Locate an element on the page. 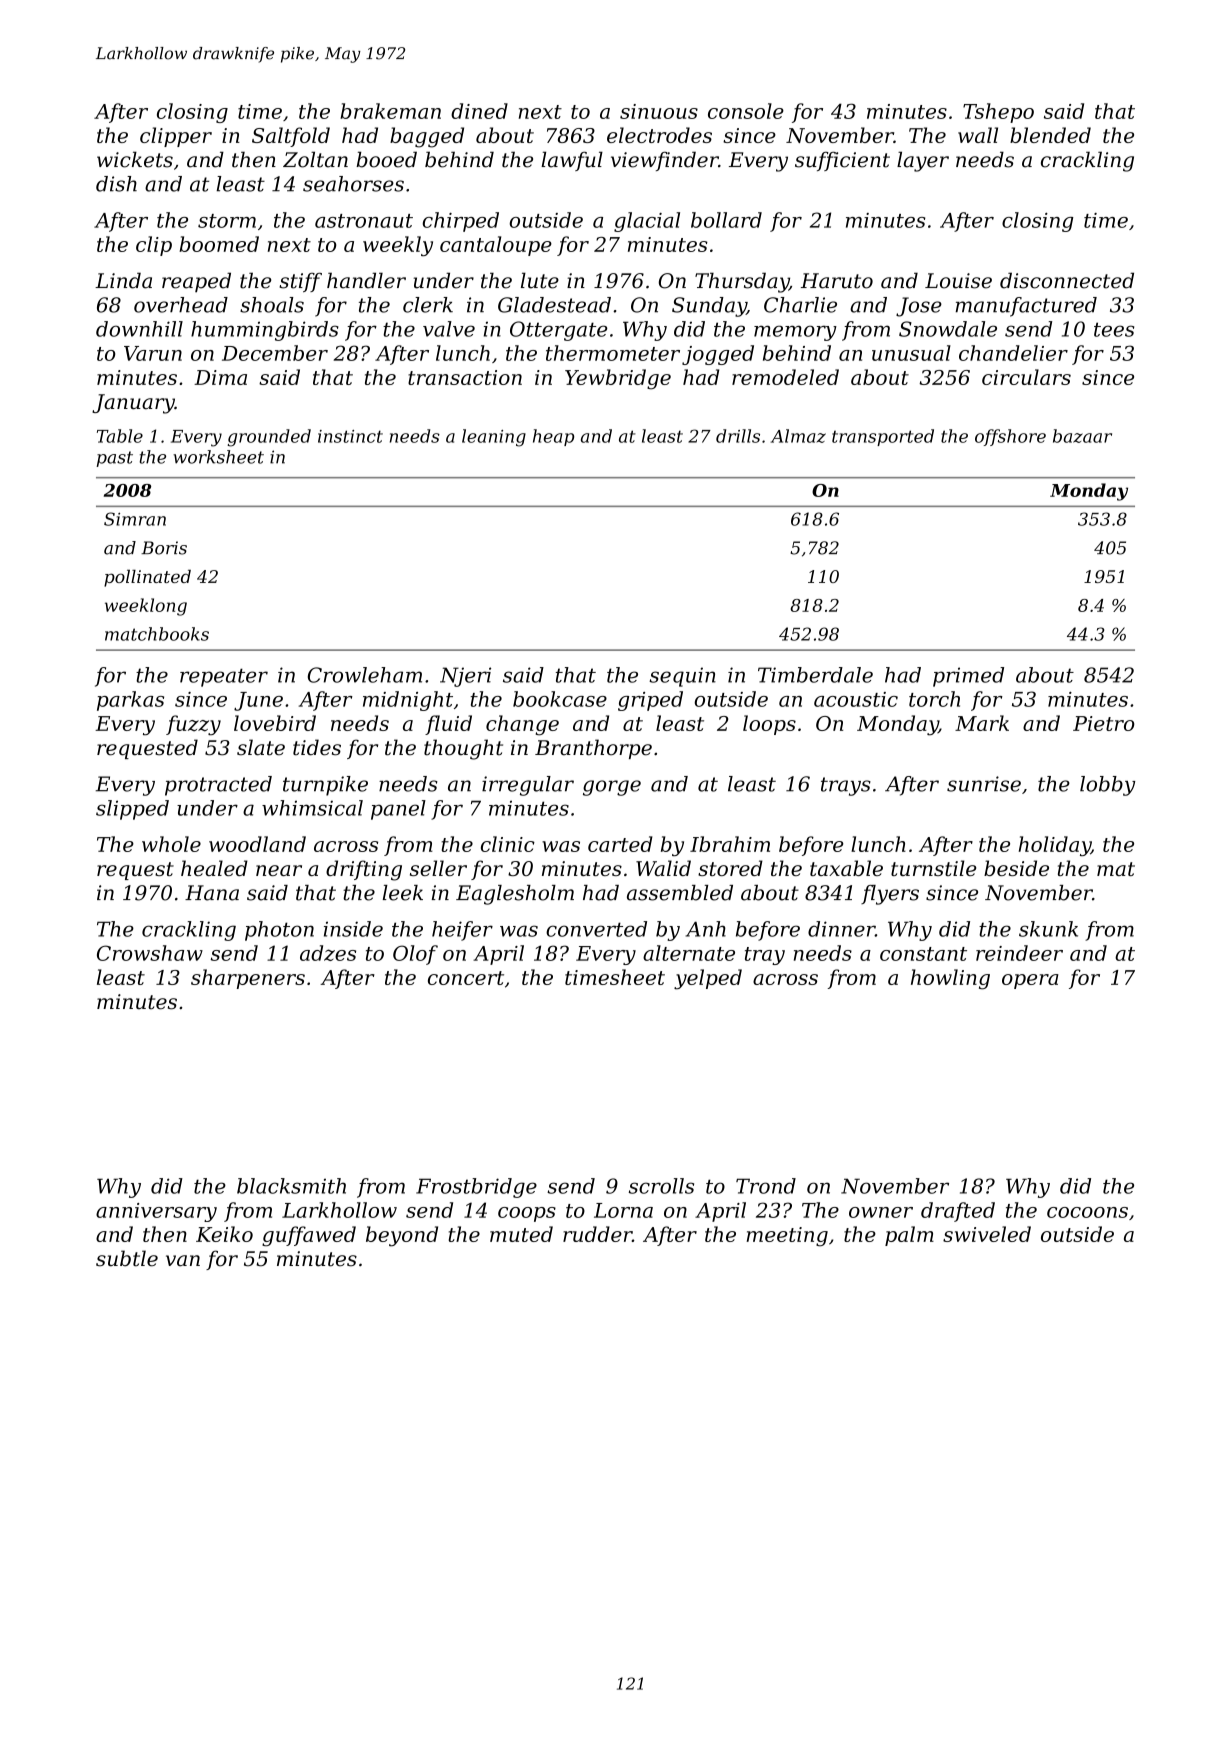  blended is located at coordinates (1050, 135).
